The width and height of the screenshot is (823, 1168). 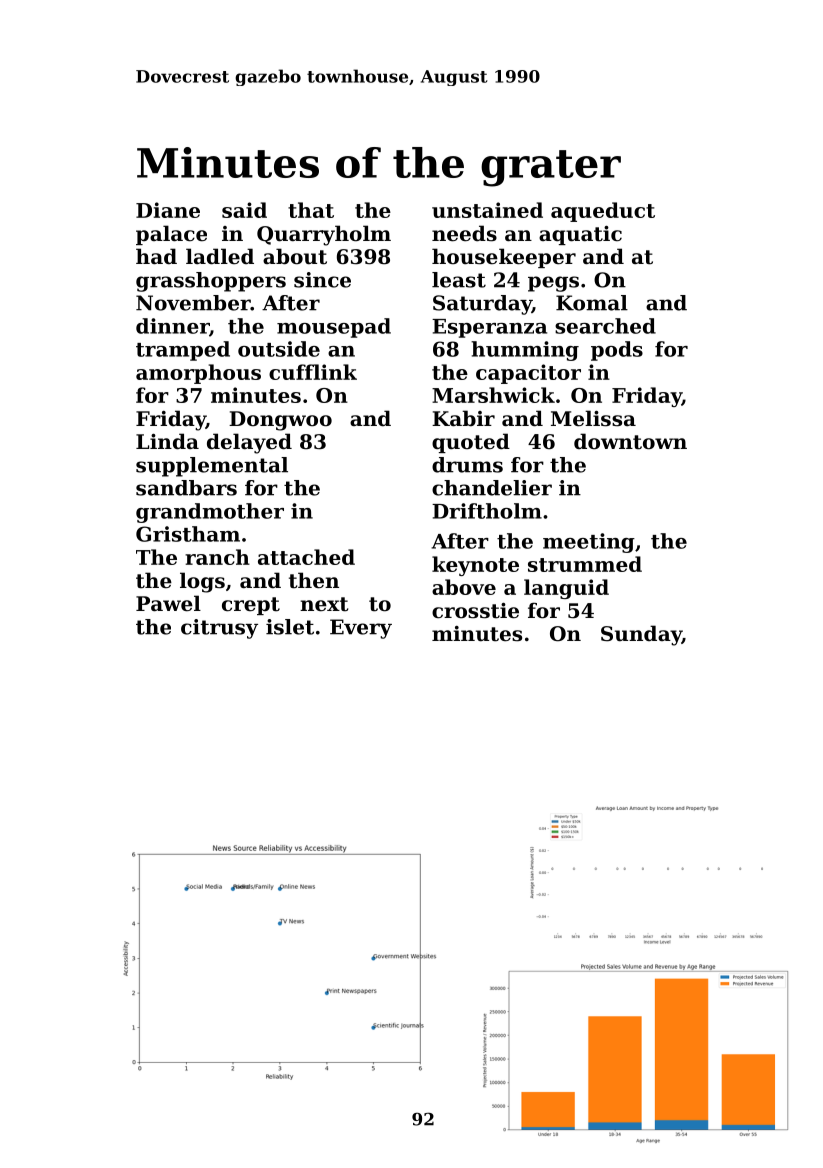 I want to click on capacitor, so click(x=528, y=374).
